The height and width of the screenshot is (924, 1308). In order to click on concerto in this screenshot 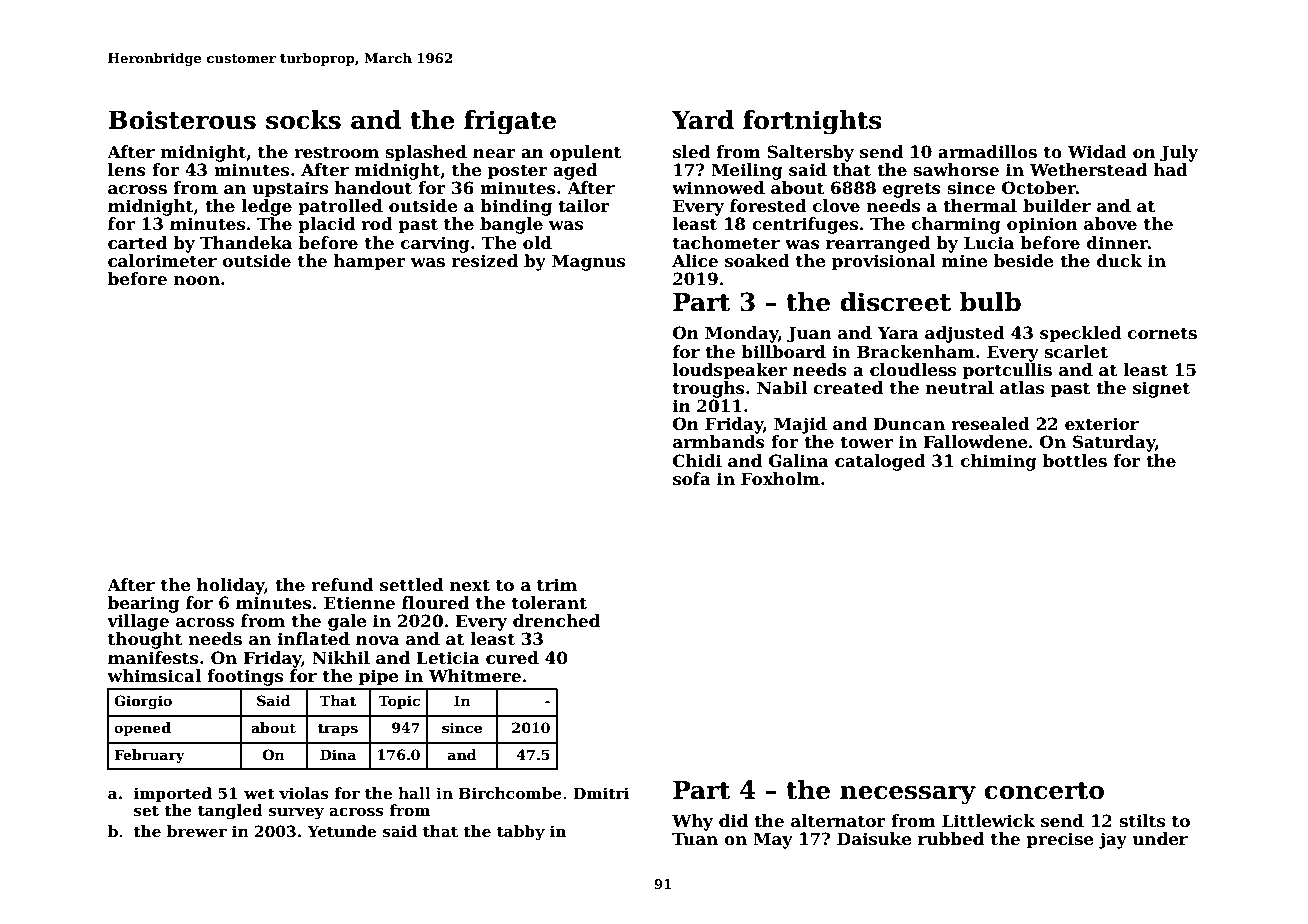, I will do `click(1044, 791)`.
